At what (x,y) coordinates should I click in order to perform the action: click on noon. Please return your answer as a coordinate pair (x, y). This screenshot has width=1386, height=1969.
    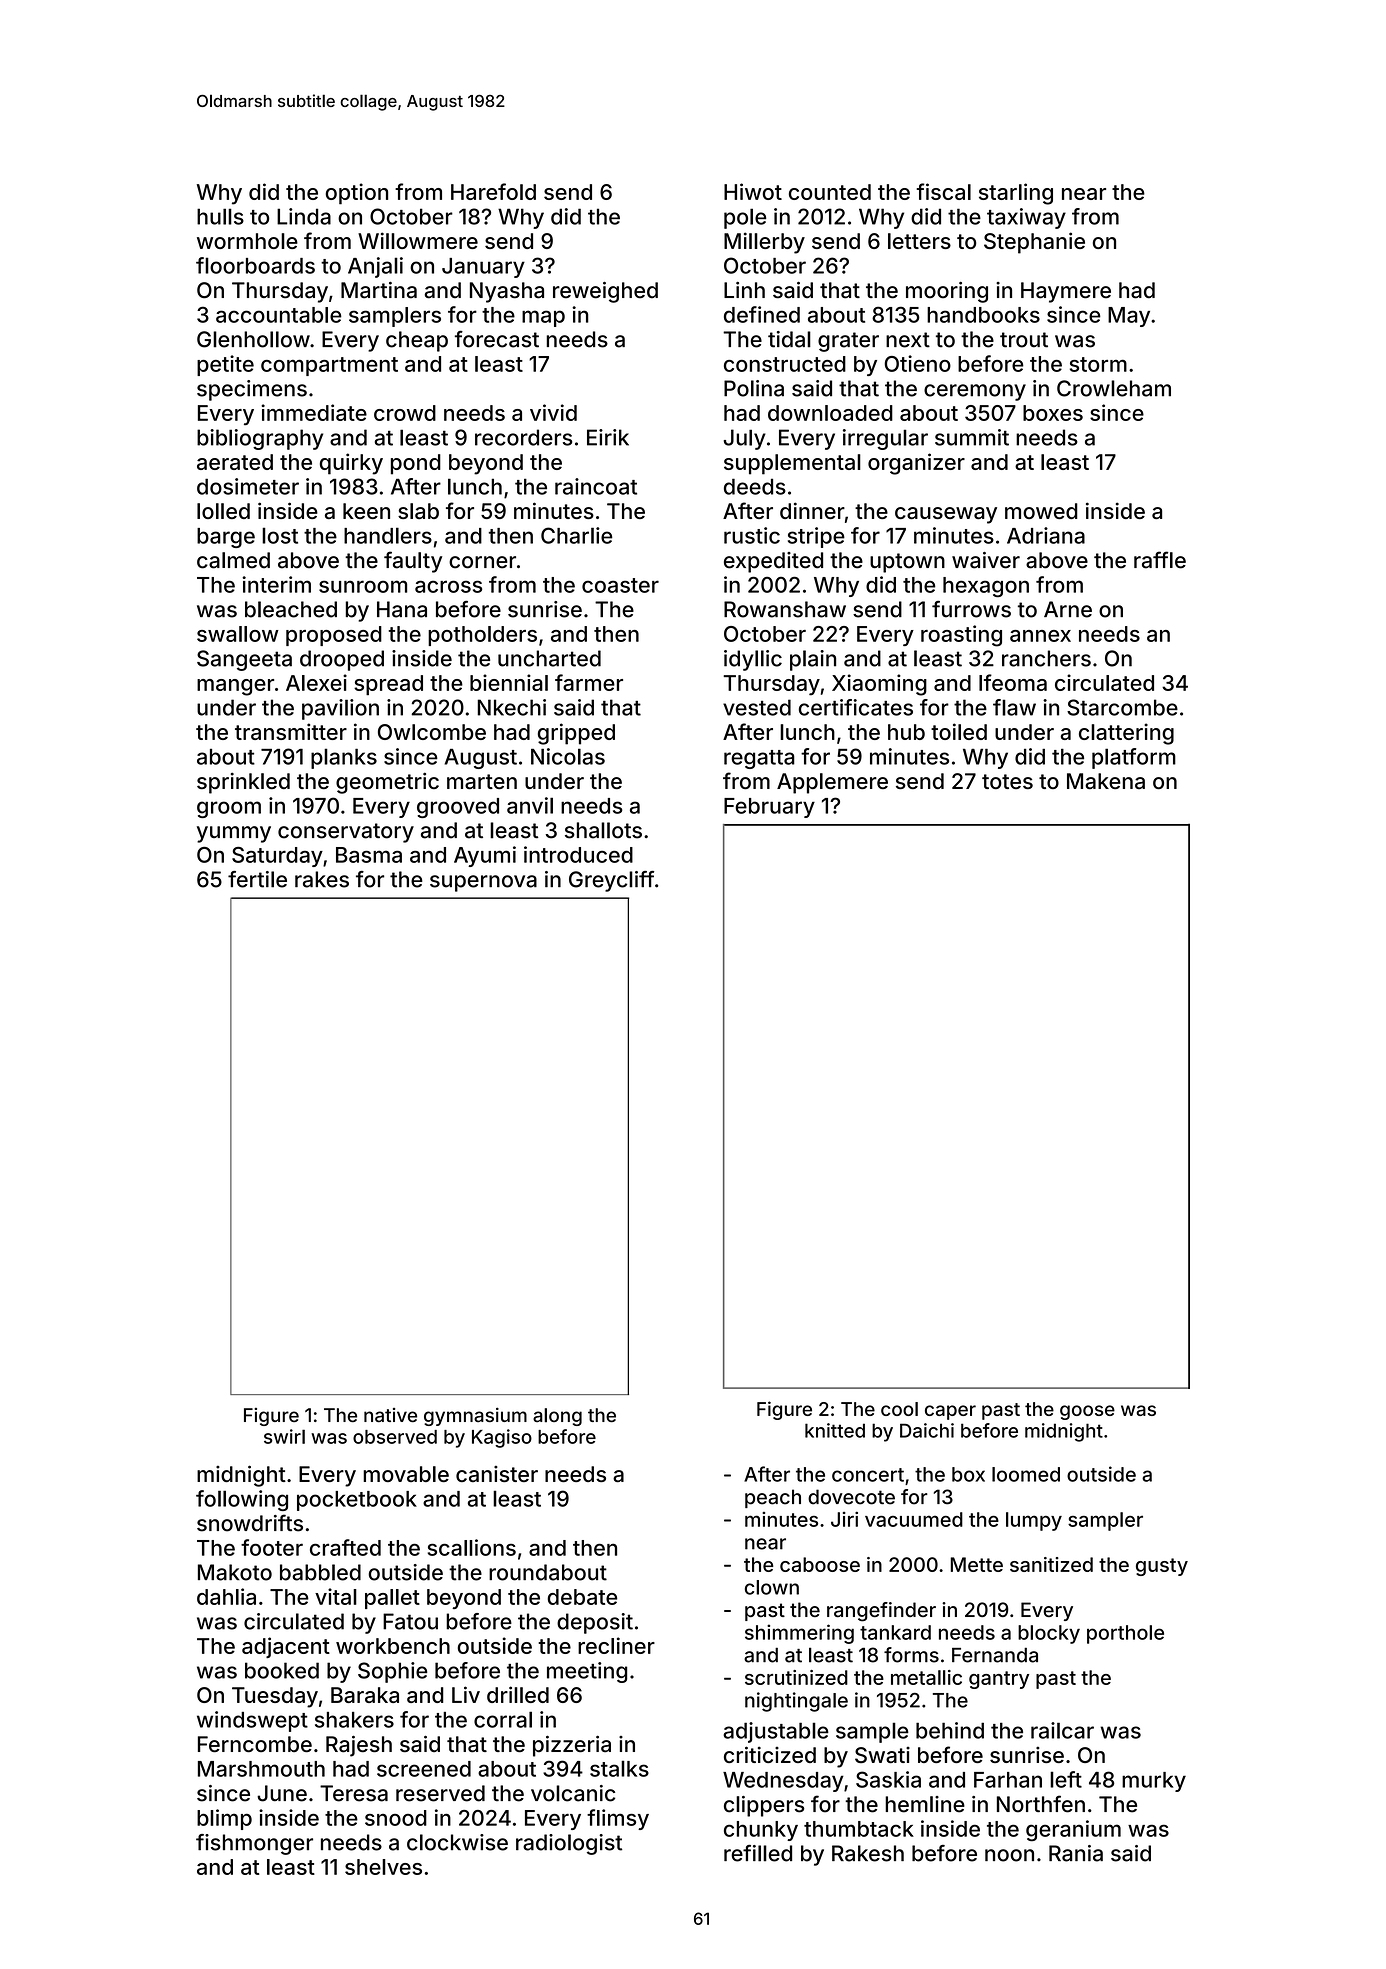
    Looking at the image, I should click on (1009, 1855).
